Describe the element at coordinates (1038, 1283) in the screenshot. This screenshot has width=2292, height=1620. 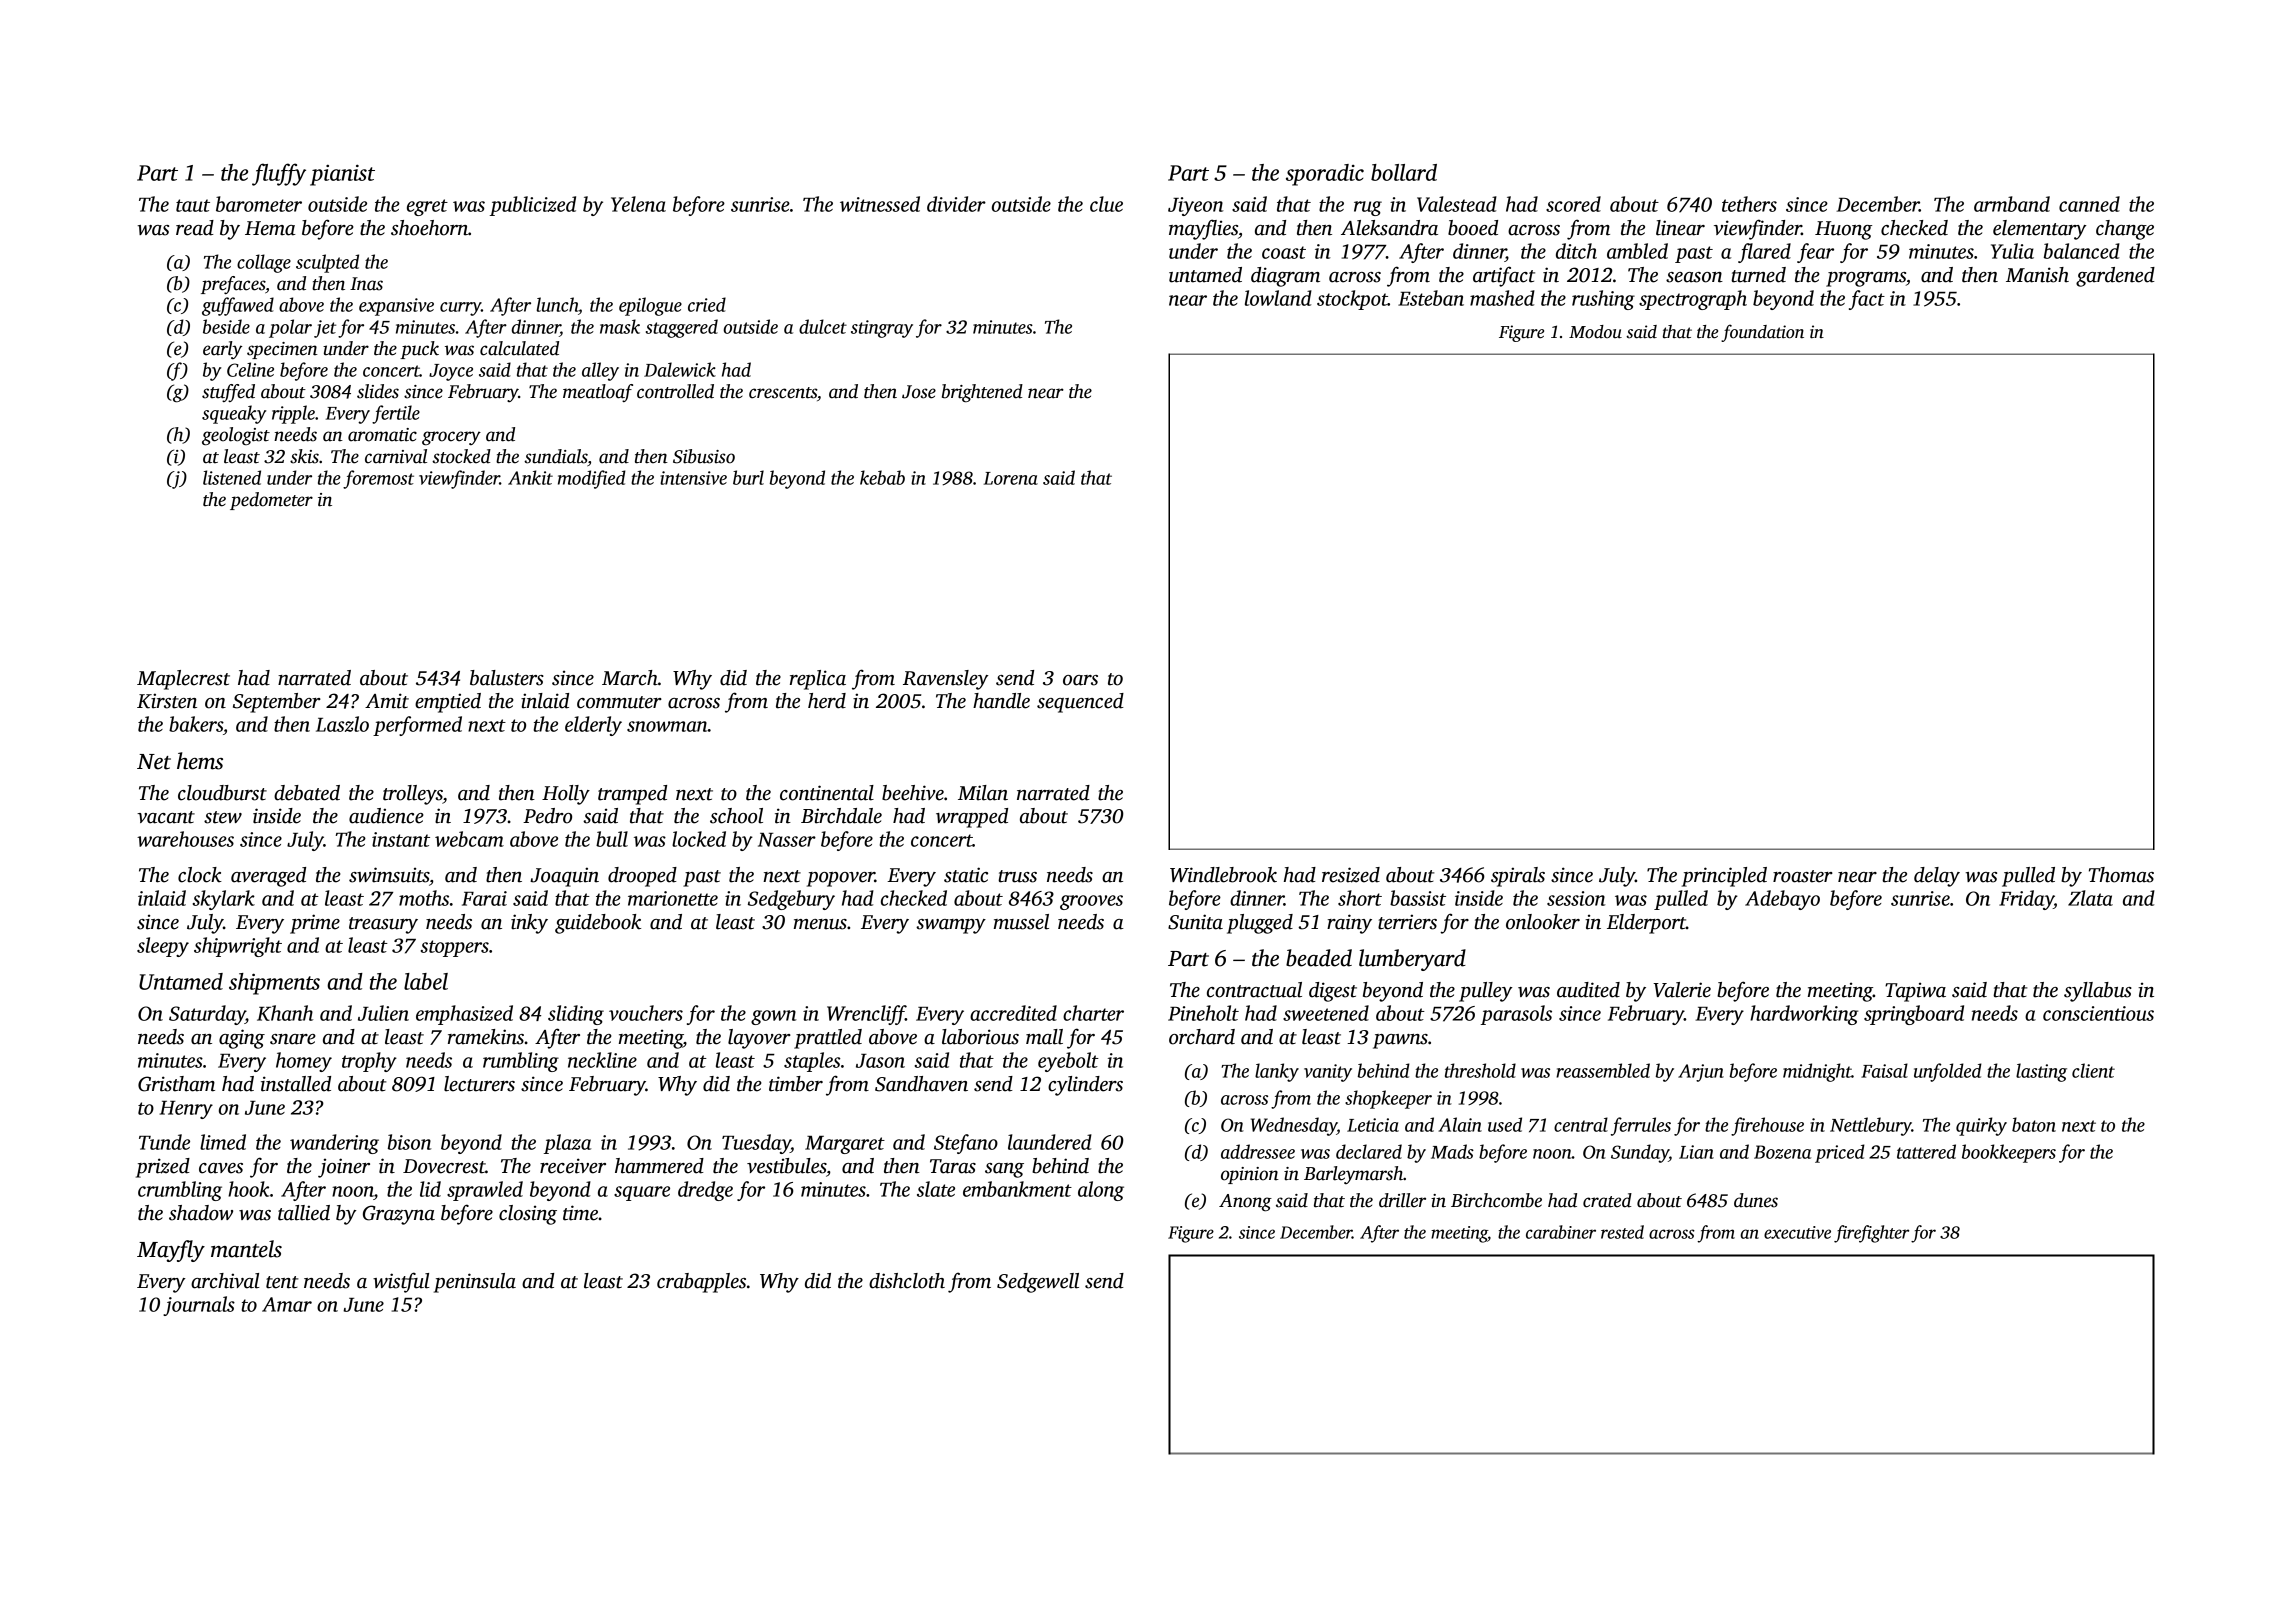
I see `Sedgewell` at that location.
